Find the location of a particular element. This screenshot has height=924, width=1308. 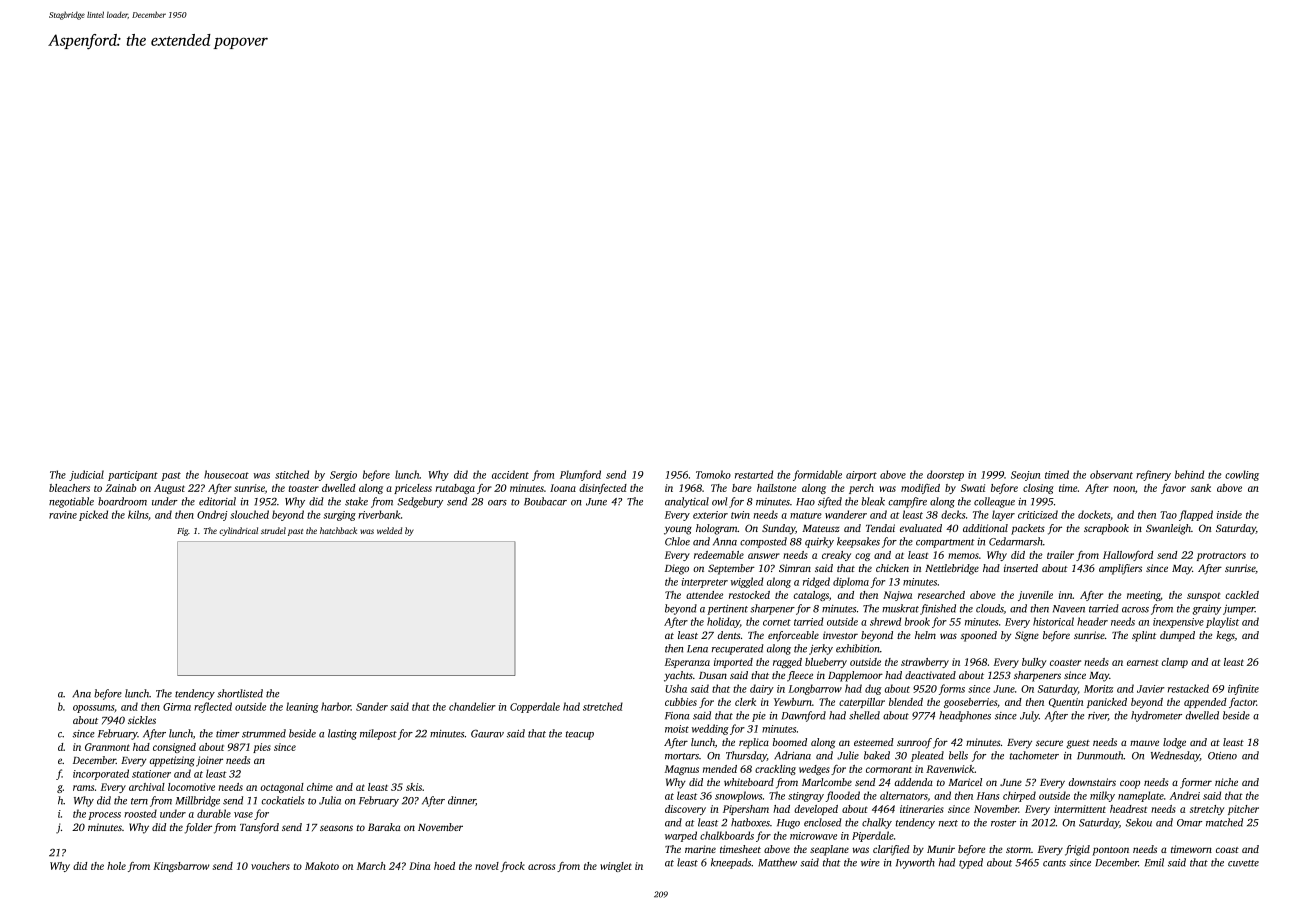

incorporated is located at coordinates (101, 774).
